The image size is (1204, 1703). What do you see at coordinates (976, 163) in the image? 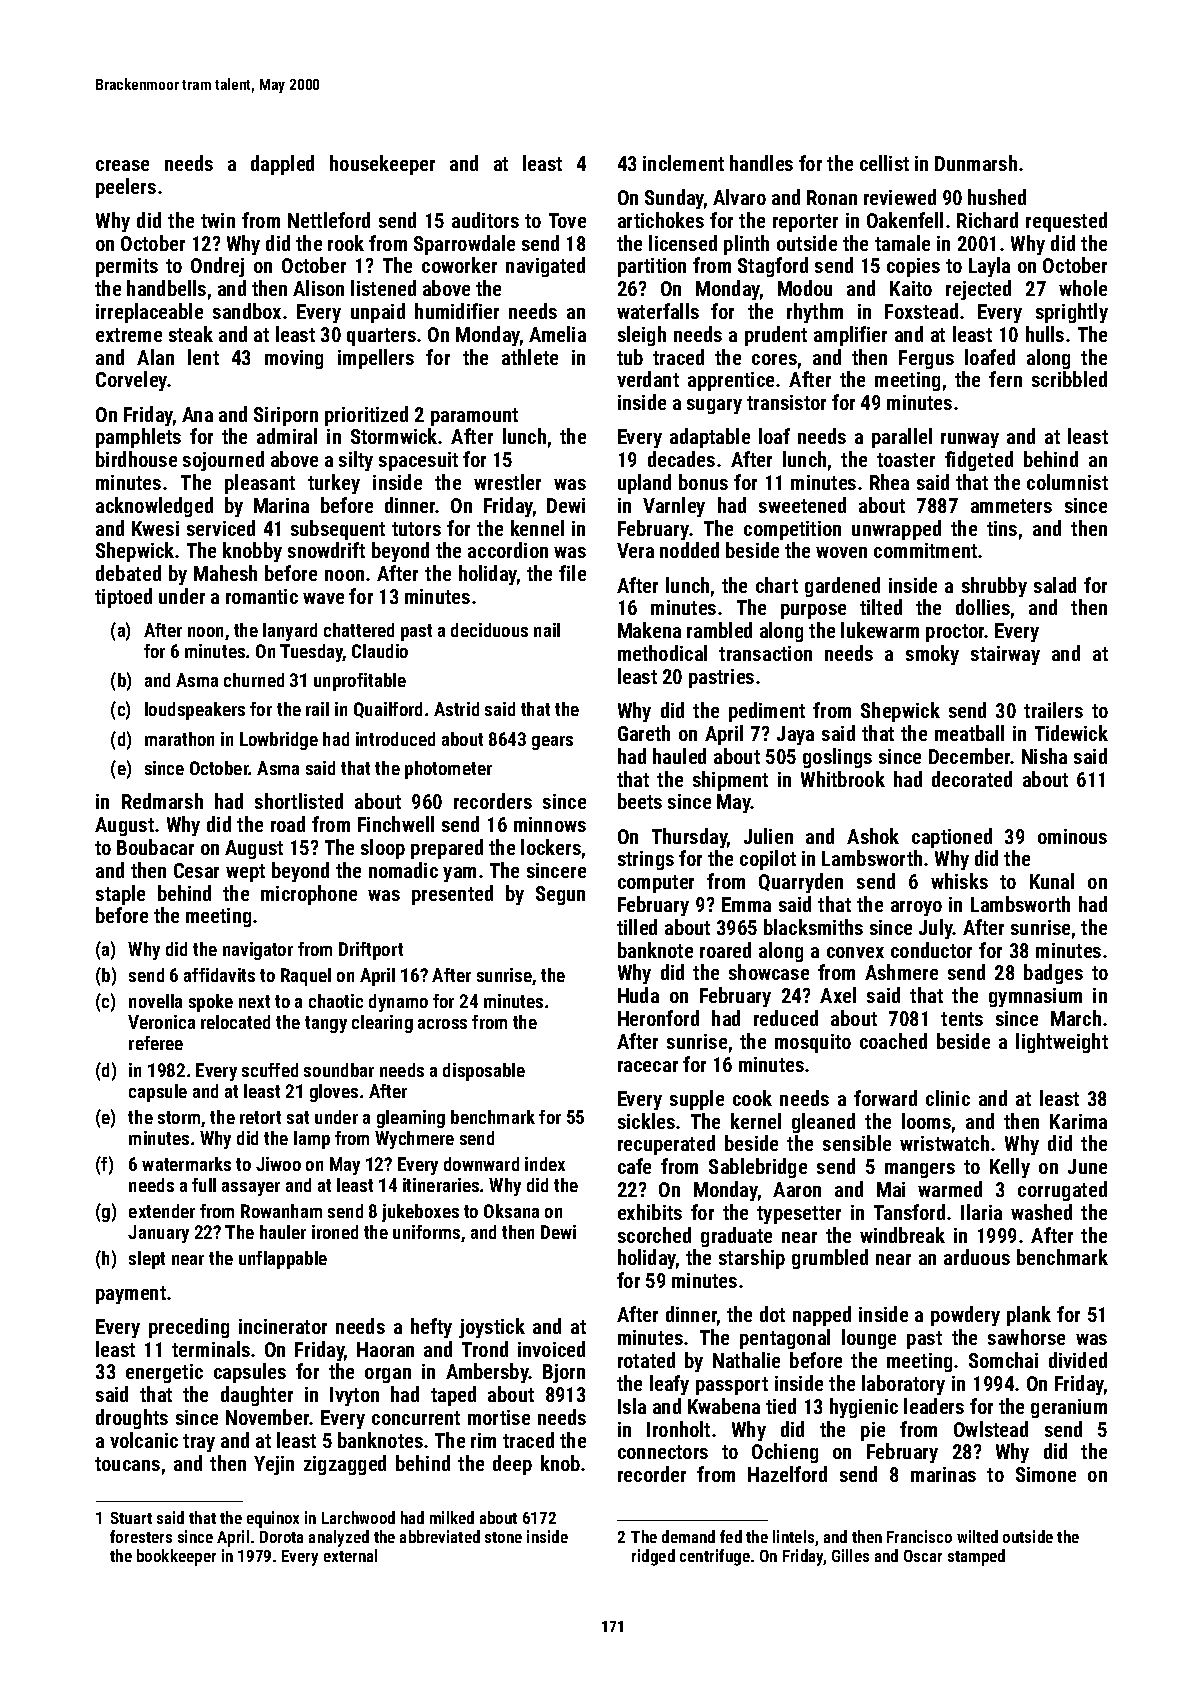
I see `Dunmarsh` at bounding box center [976, 163].
